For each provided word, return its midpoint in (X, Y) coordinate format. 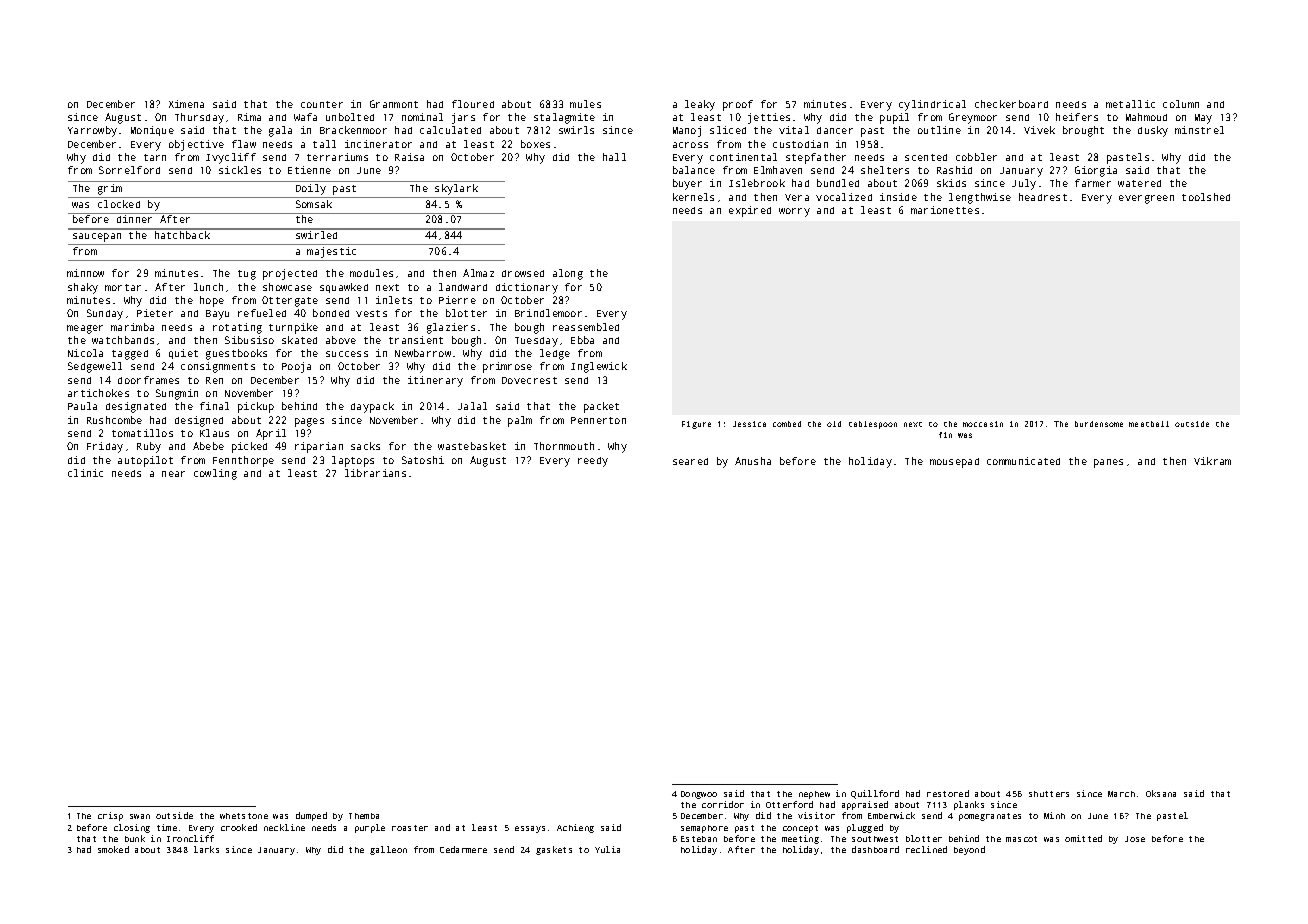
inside (898, 197)
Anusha (753, 461)
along (568, 274)
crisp (110, 816)
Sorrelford (129, 170)
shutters (1049, 794)
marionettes (945, 210)
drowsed (523, 273)
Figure (696, 425)
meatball (1149, 424)
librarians (375, 473)
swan (140, 816)
